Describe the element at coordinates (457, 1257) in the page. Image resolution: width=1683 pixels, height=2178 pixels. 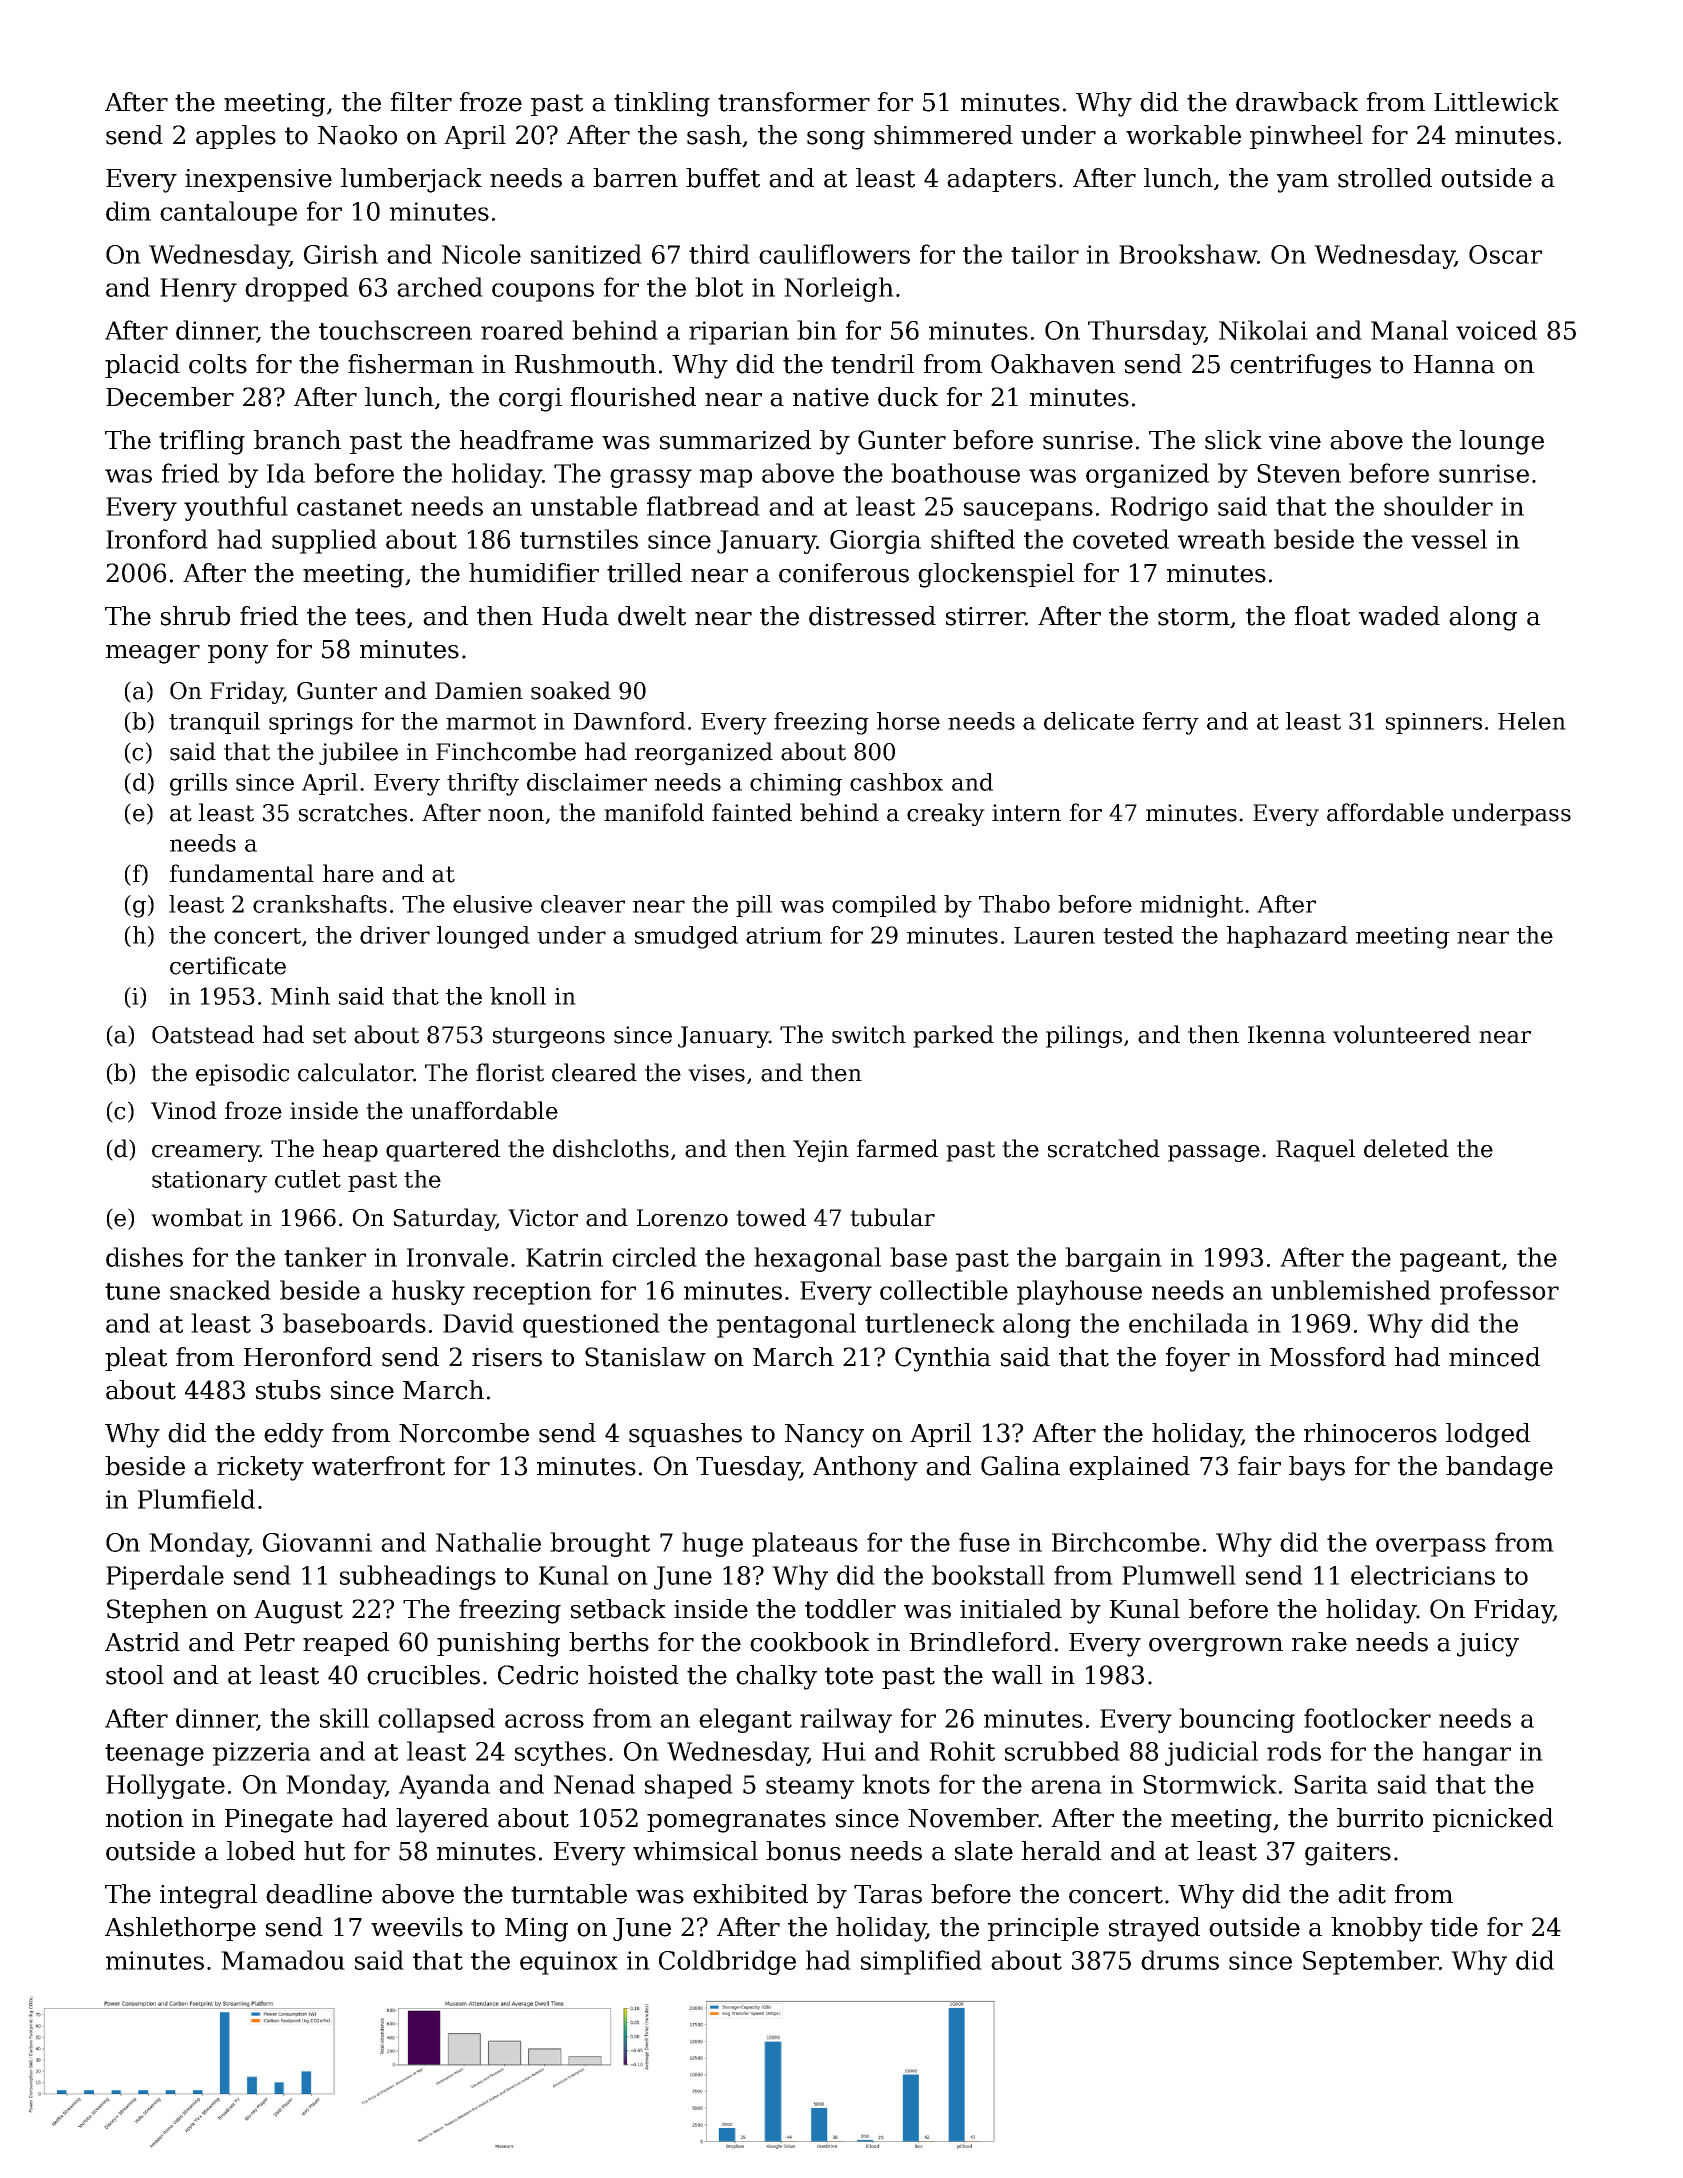
I see `Ironvale` at that location.
